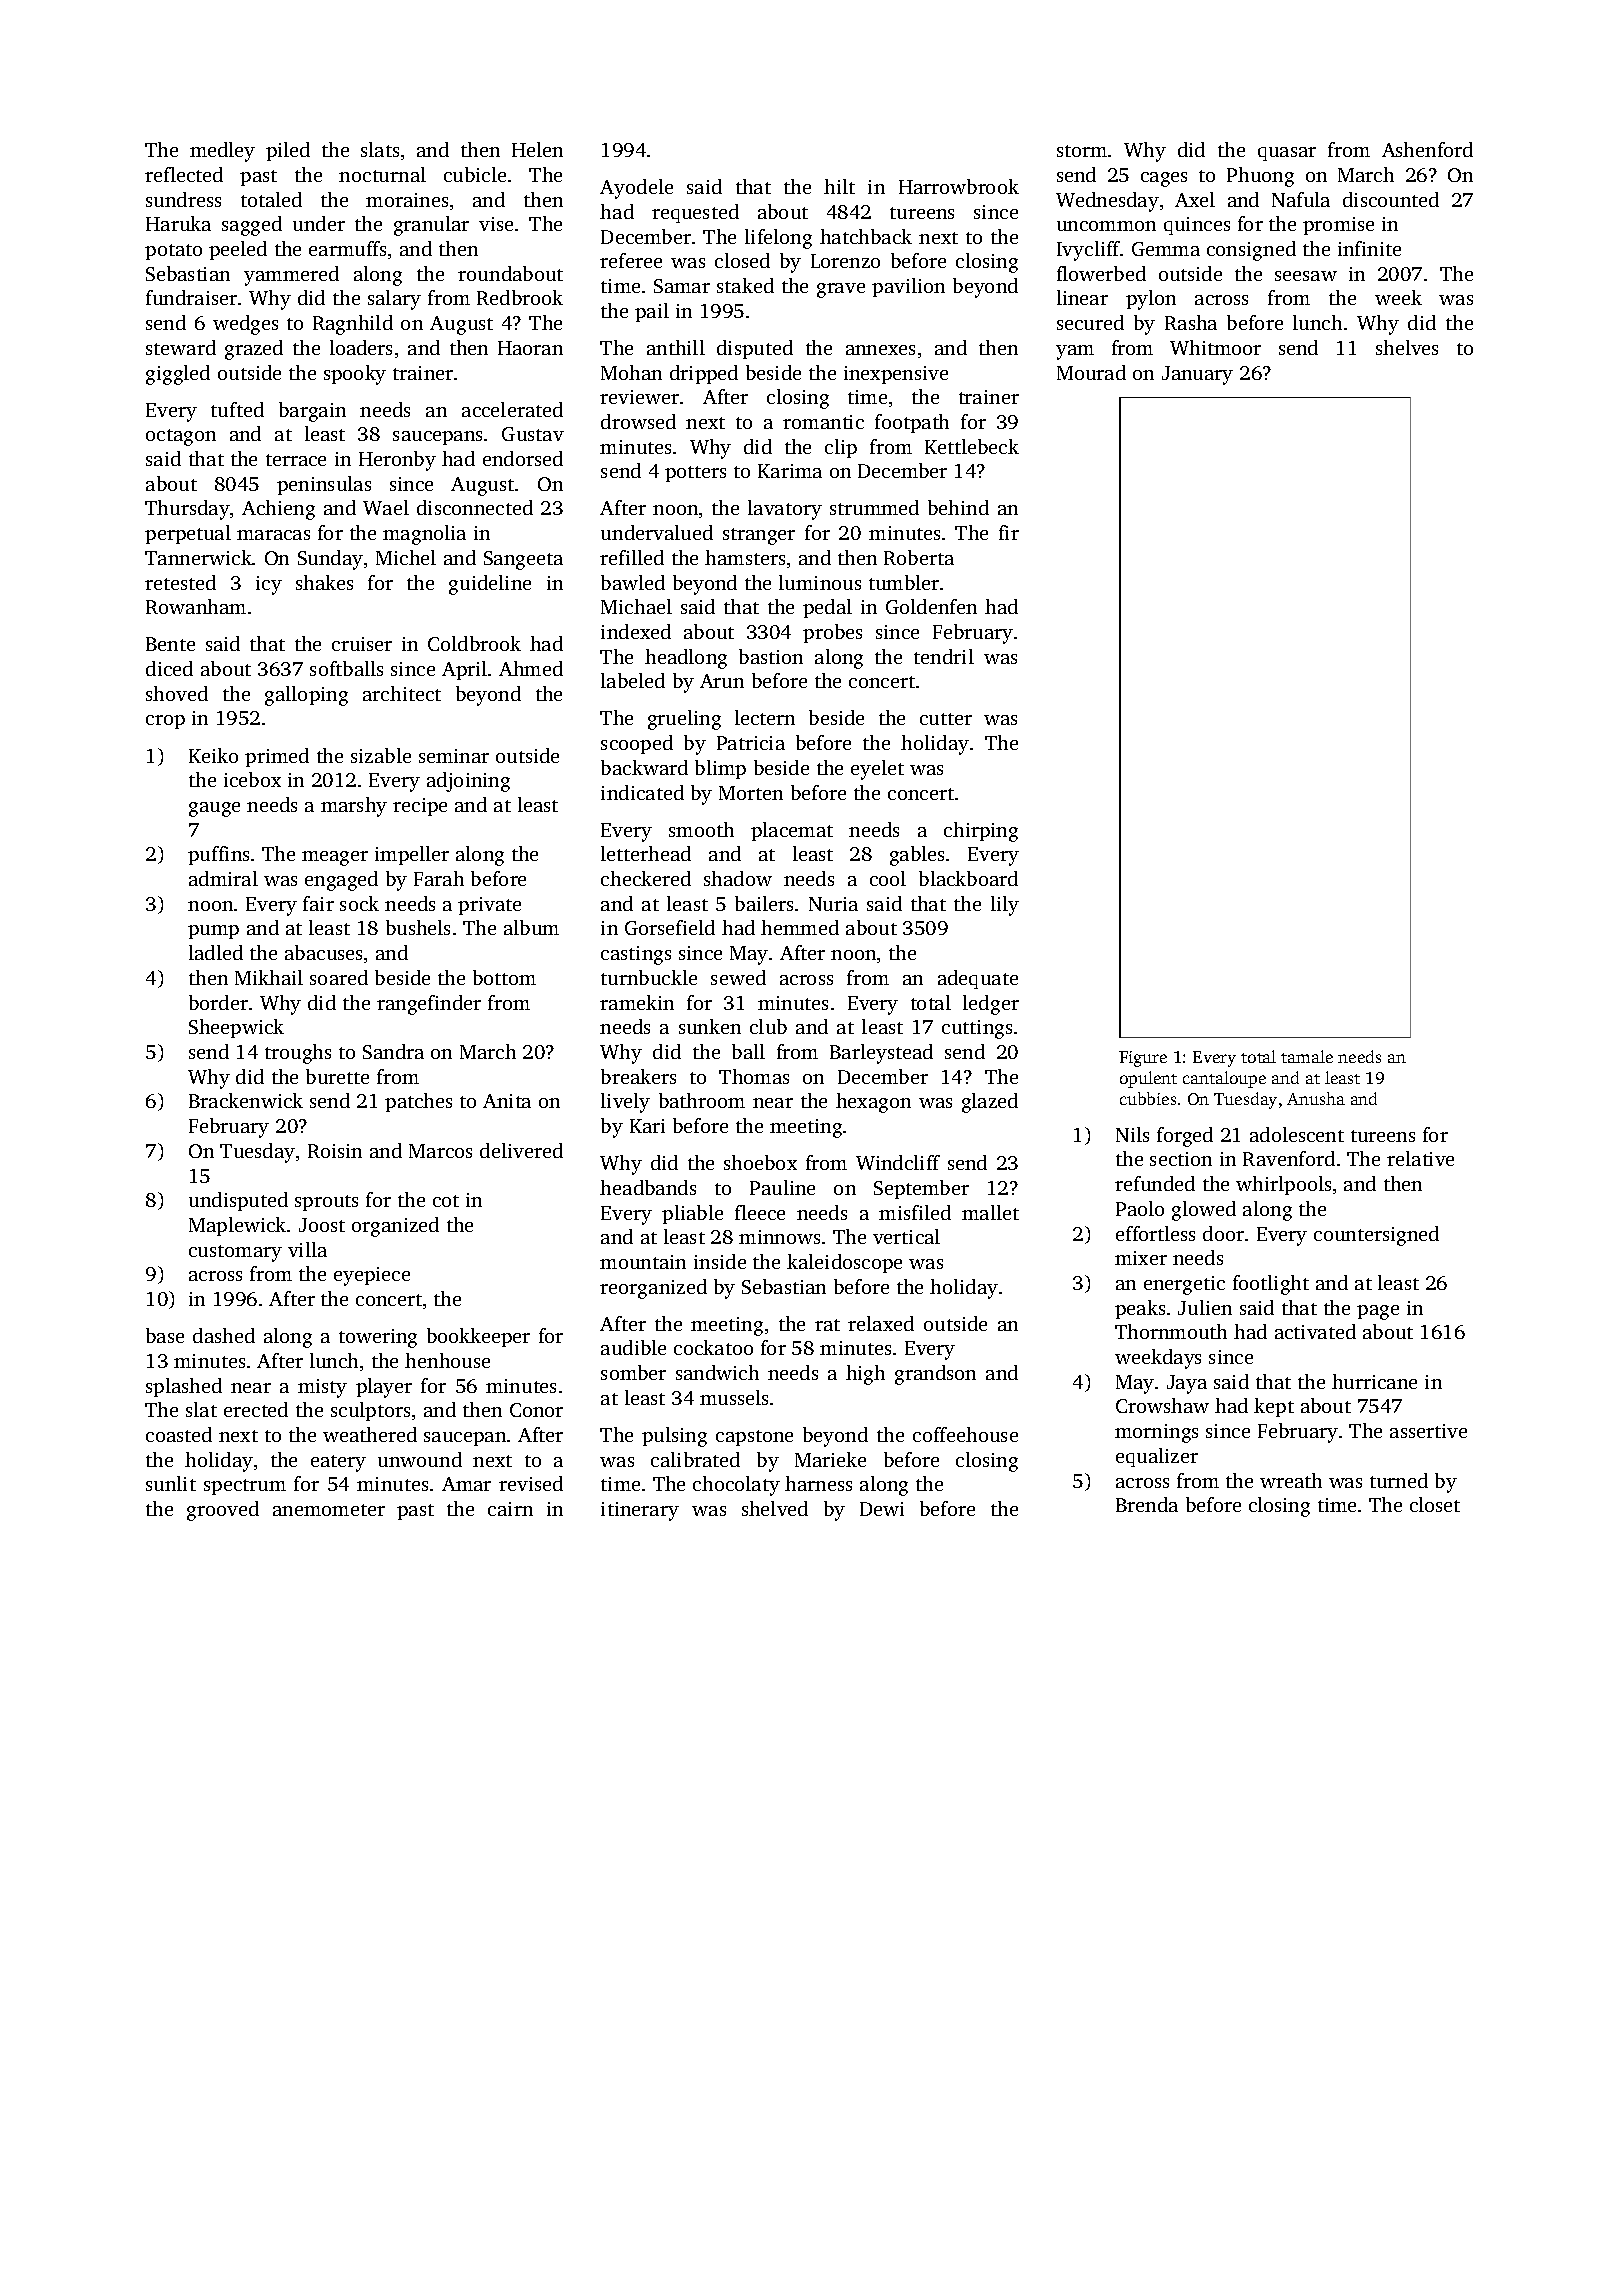 The image size is (1620, 2292). Describe the element at coordinates (224, 1335) in the image. I see `dashed` at that location.
